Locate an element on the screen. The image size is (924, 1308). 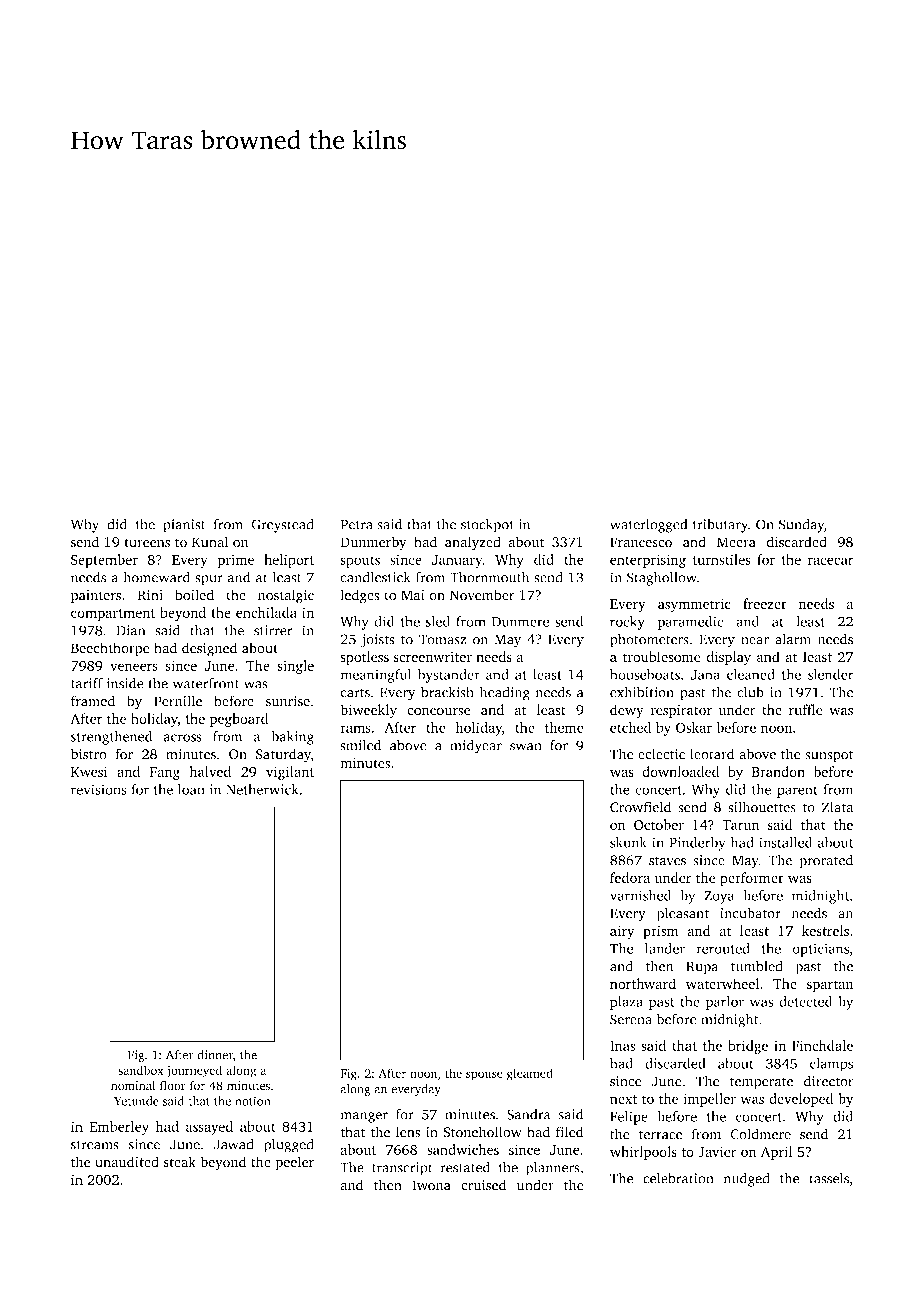
loan is located at coordinates (191, 789).
